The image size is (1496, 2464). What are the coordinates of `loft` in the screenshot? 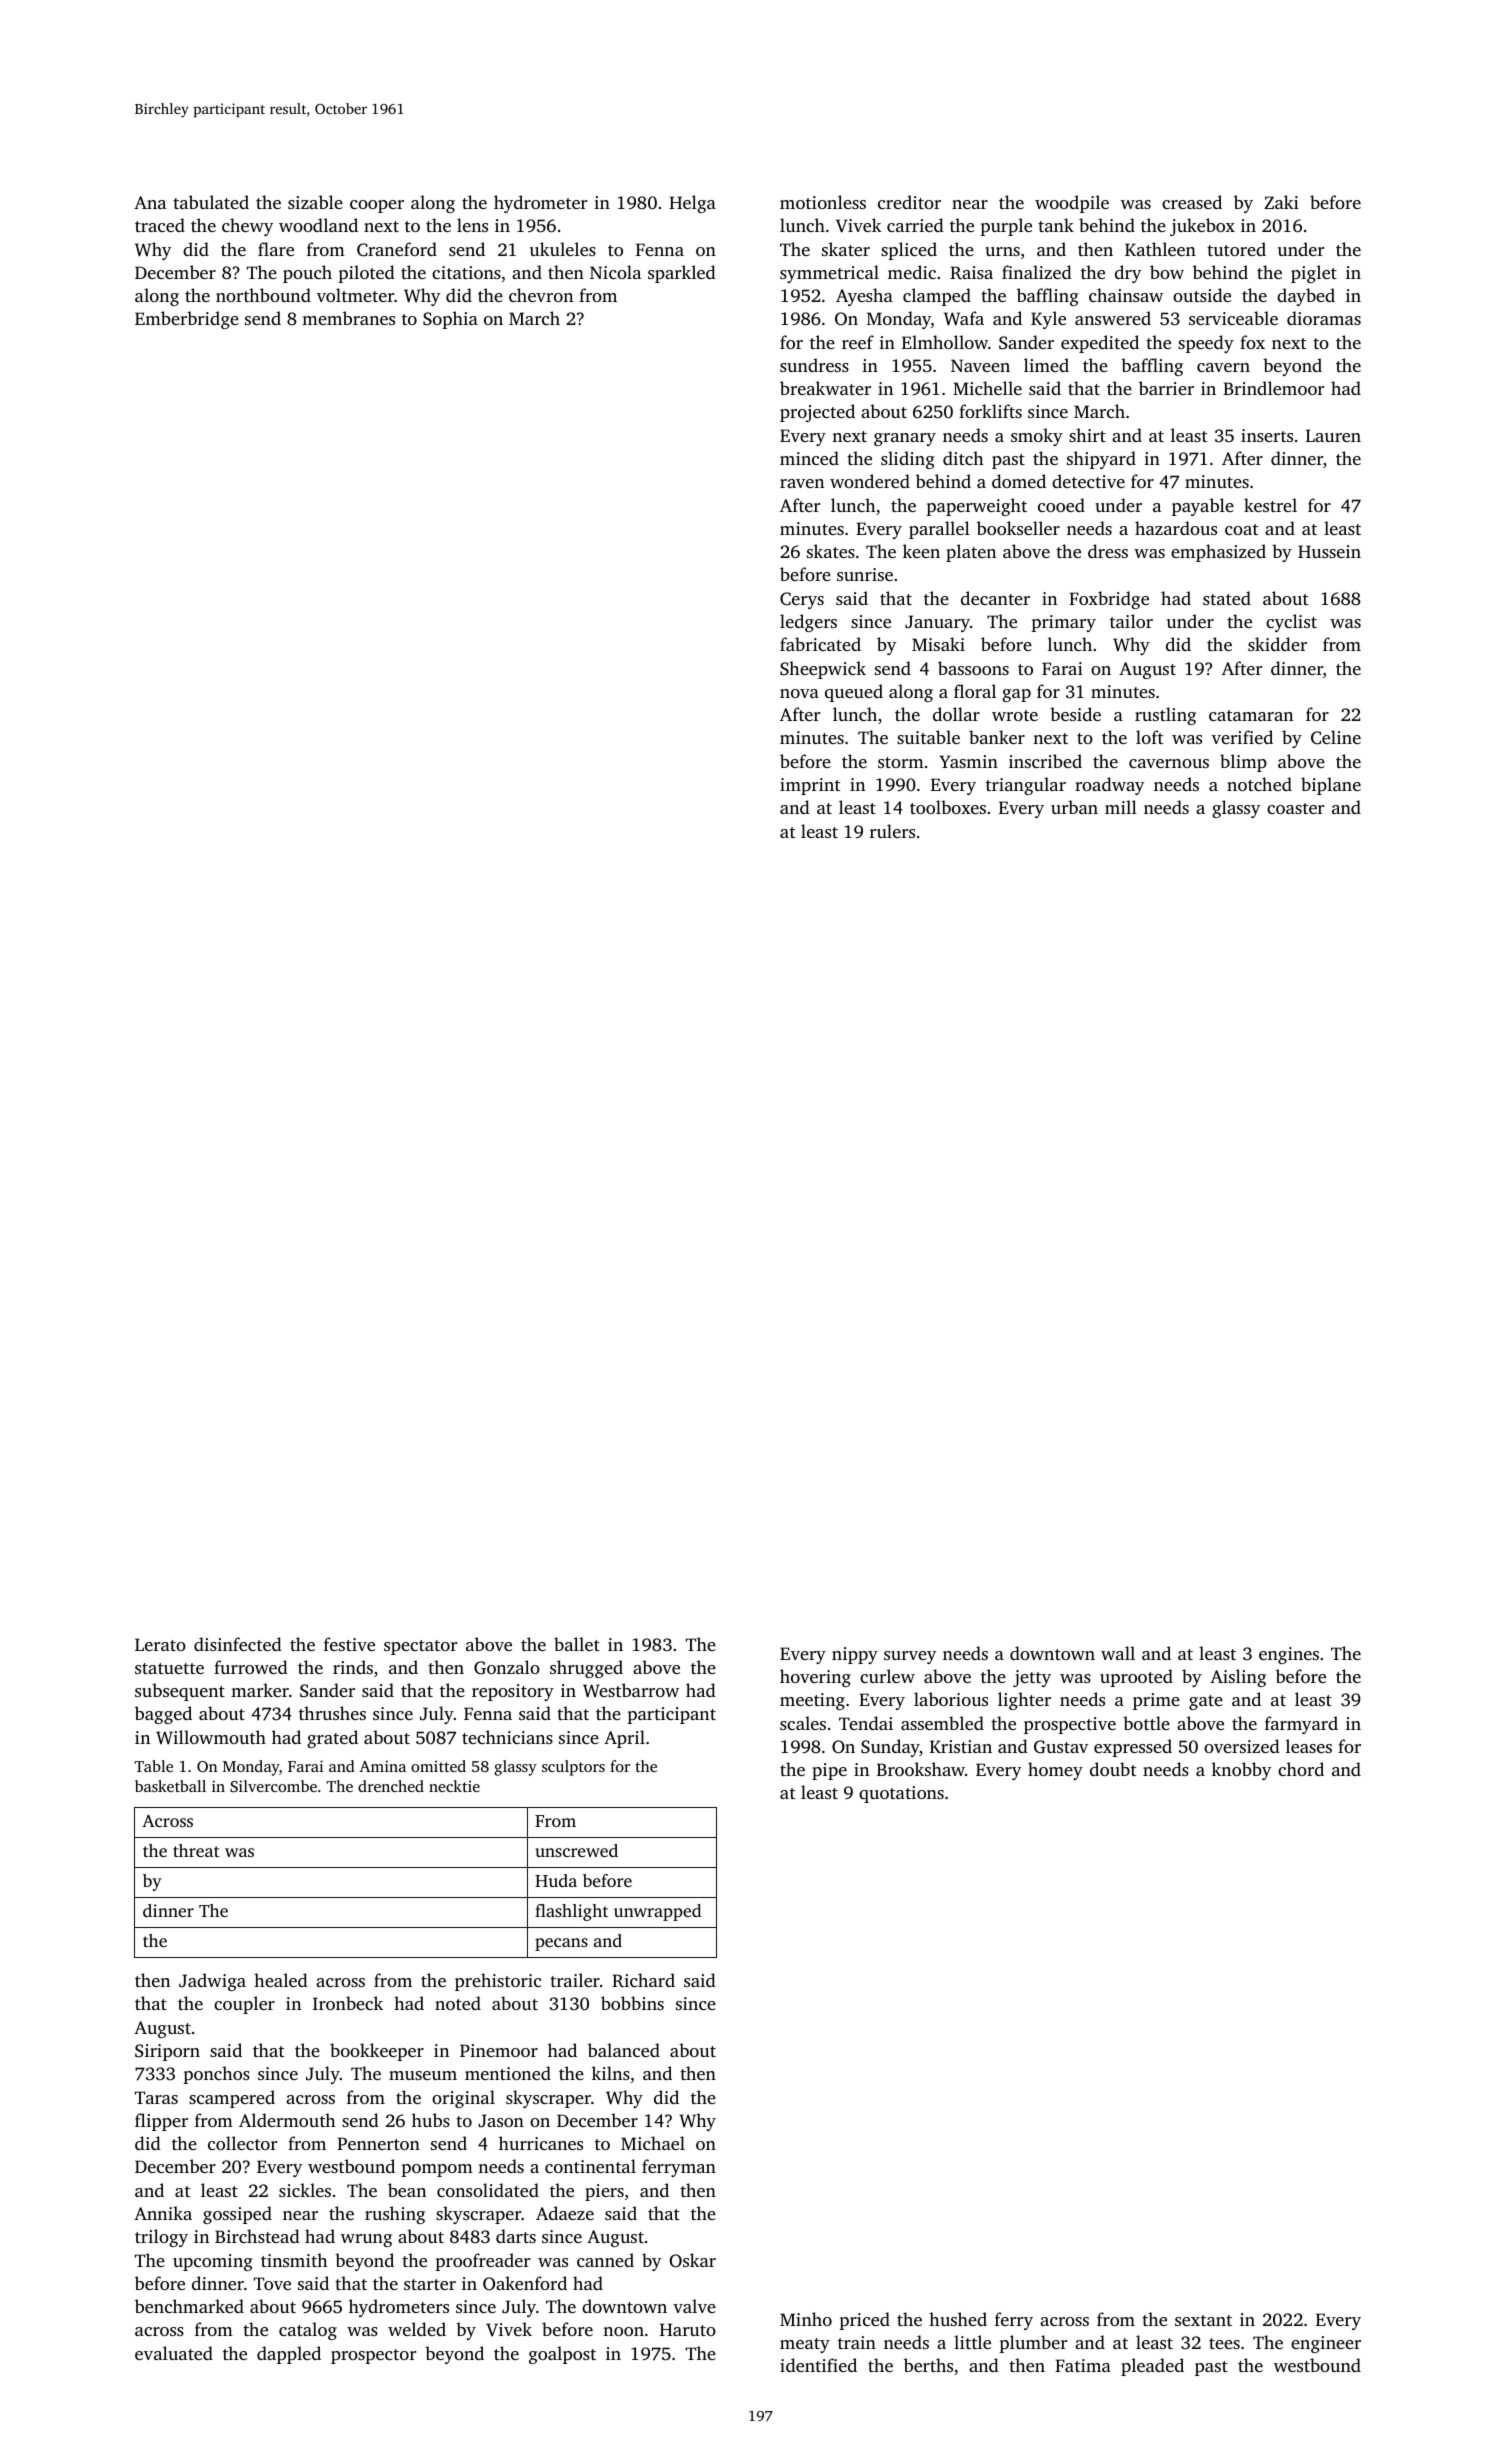 It's located at (1150, 737).
